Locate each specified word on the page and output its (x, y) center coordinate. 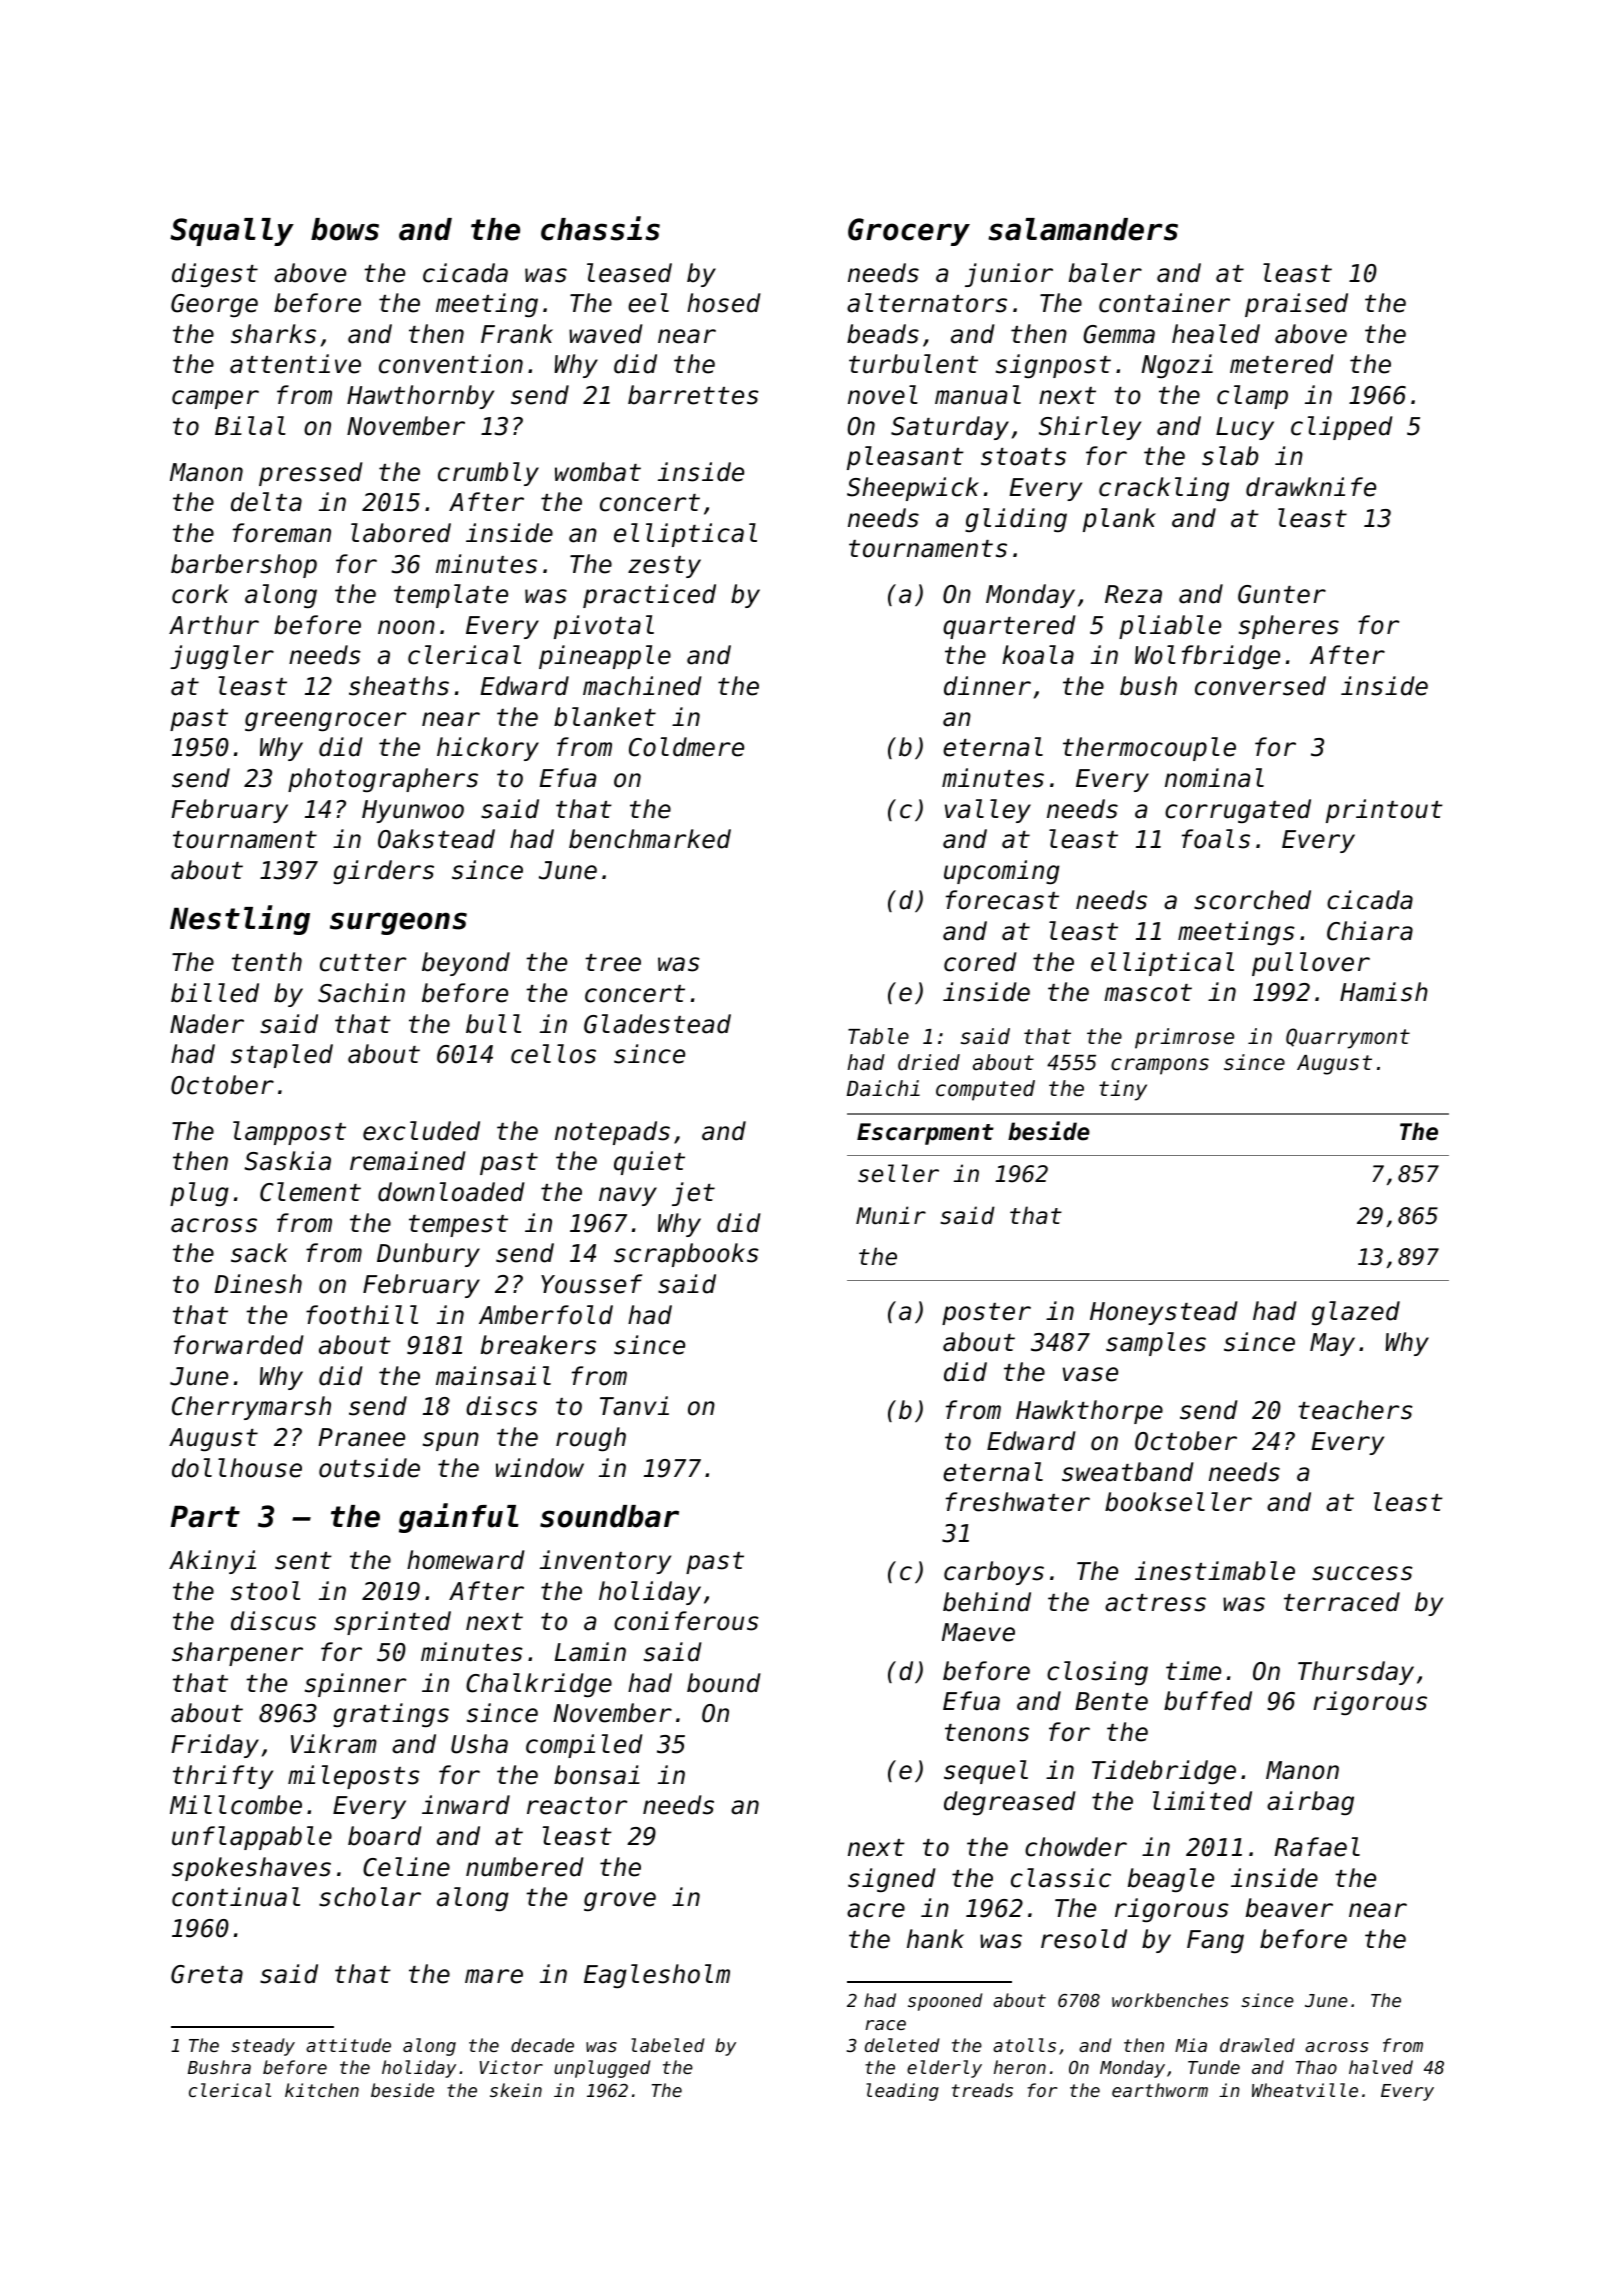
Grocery (909, 232)
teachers (1355, 1410)
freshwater (1018, 1502)
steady (263, 2047)
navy (628, 1196)
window (540, 1468)
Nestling (240, 920)
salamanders (1083, 229)
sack (259, 1253)
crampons (1160, 1066)
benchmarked (650, 839)
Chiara (1370, 931)
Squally (232, 232)
